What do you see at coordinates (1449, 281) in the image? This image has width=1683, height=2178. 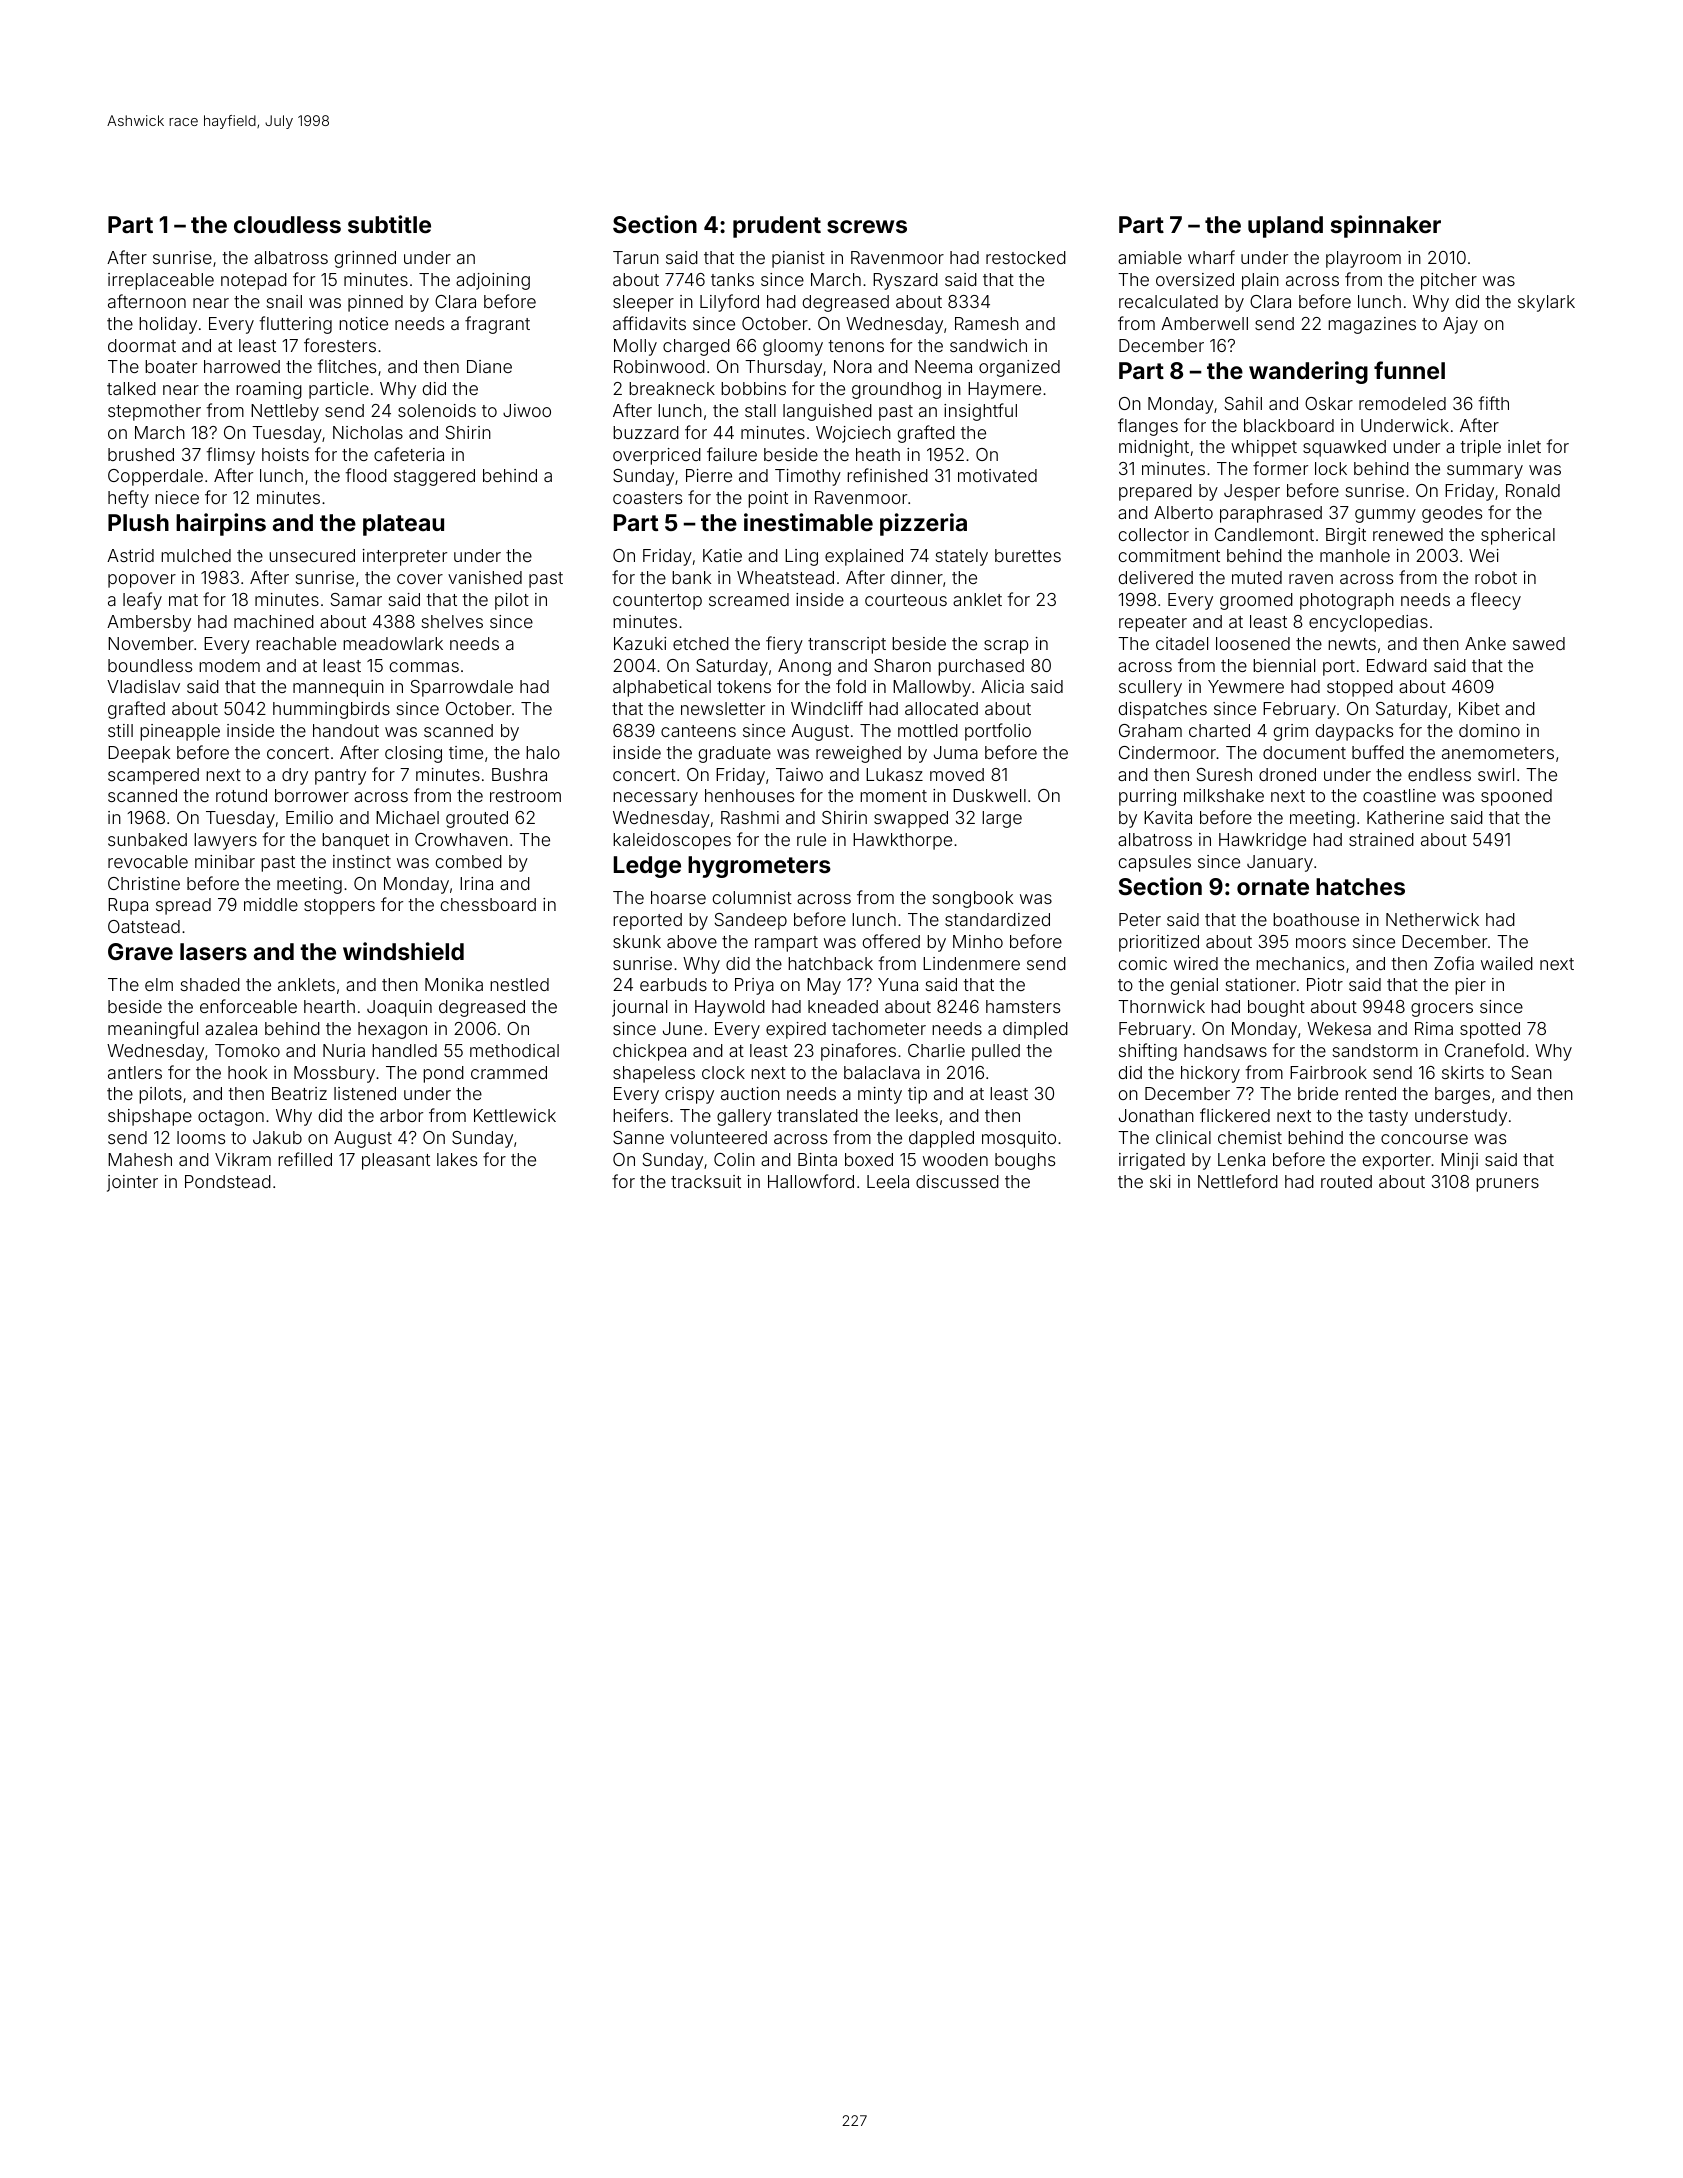 I see `pitcher` at bounding box center [1449, 281].
